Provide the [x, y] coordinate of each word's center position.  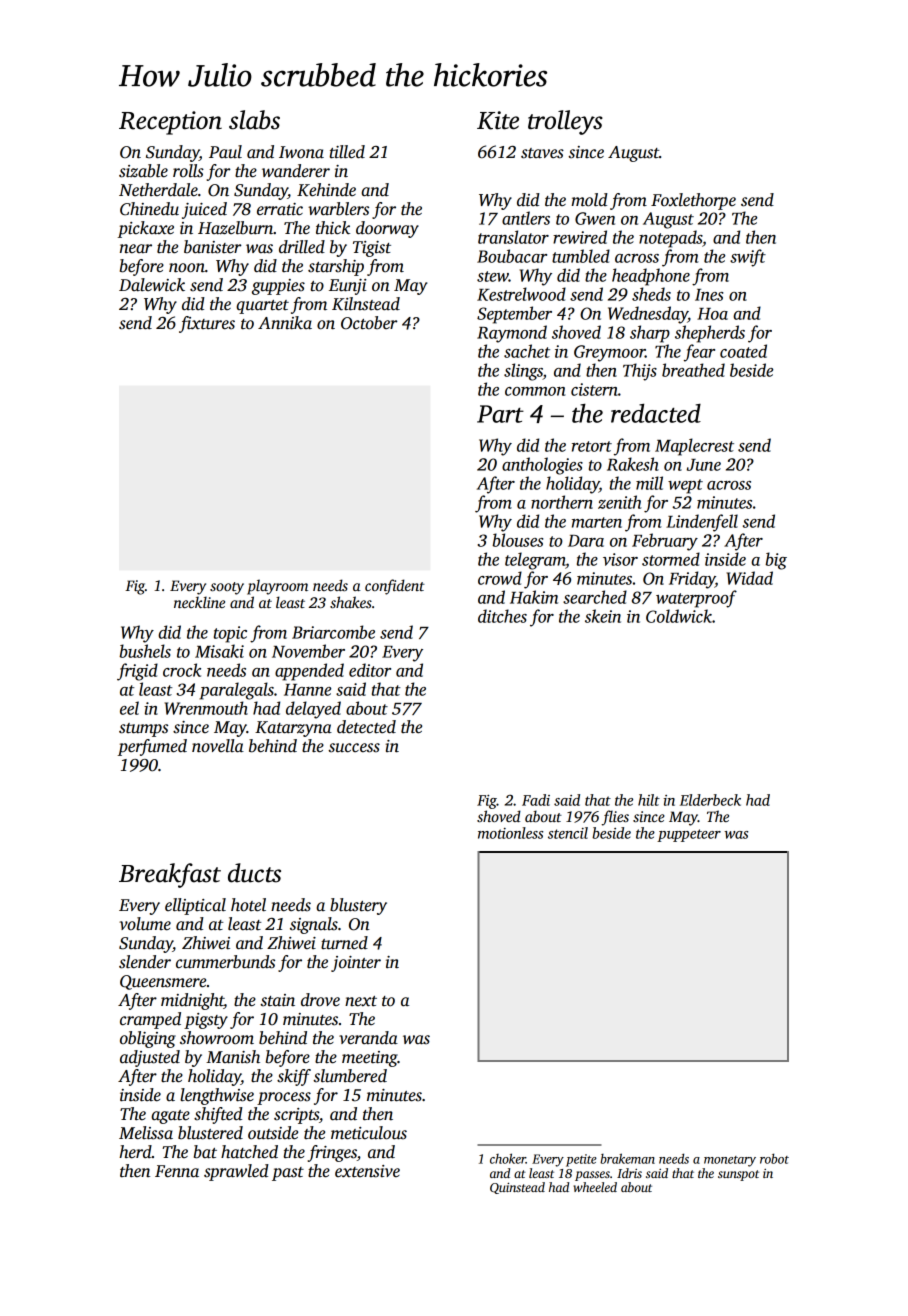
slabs [254, 120]
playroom [277, 587]
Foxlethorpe [693, 201]
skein [603, 616]
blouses [517, 540]
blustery [358, 906]
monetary [730, 1161]
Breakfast [170, 875]
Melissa [146, 1133]
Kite [498, 120]
